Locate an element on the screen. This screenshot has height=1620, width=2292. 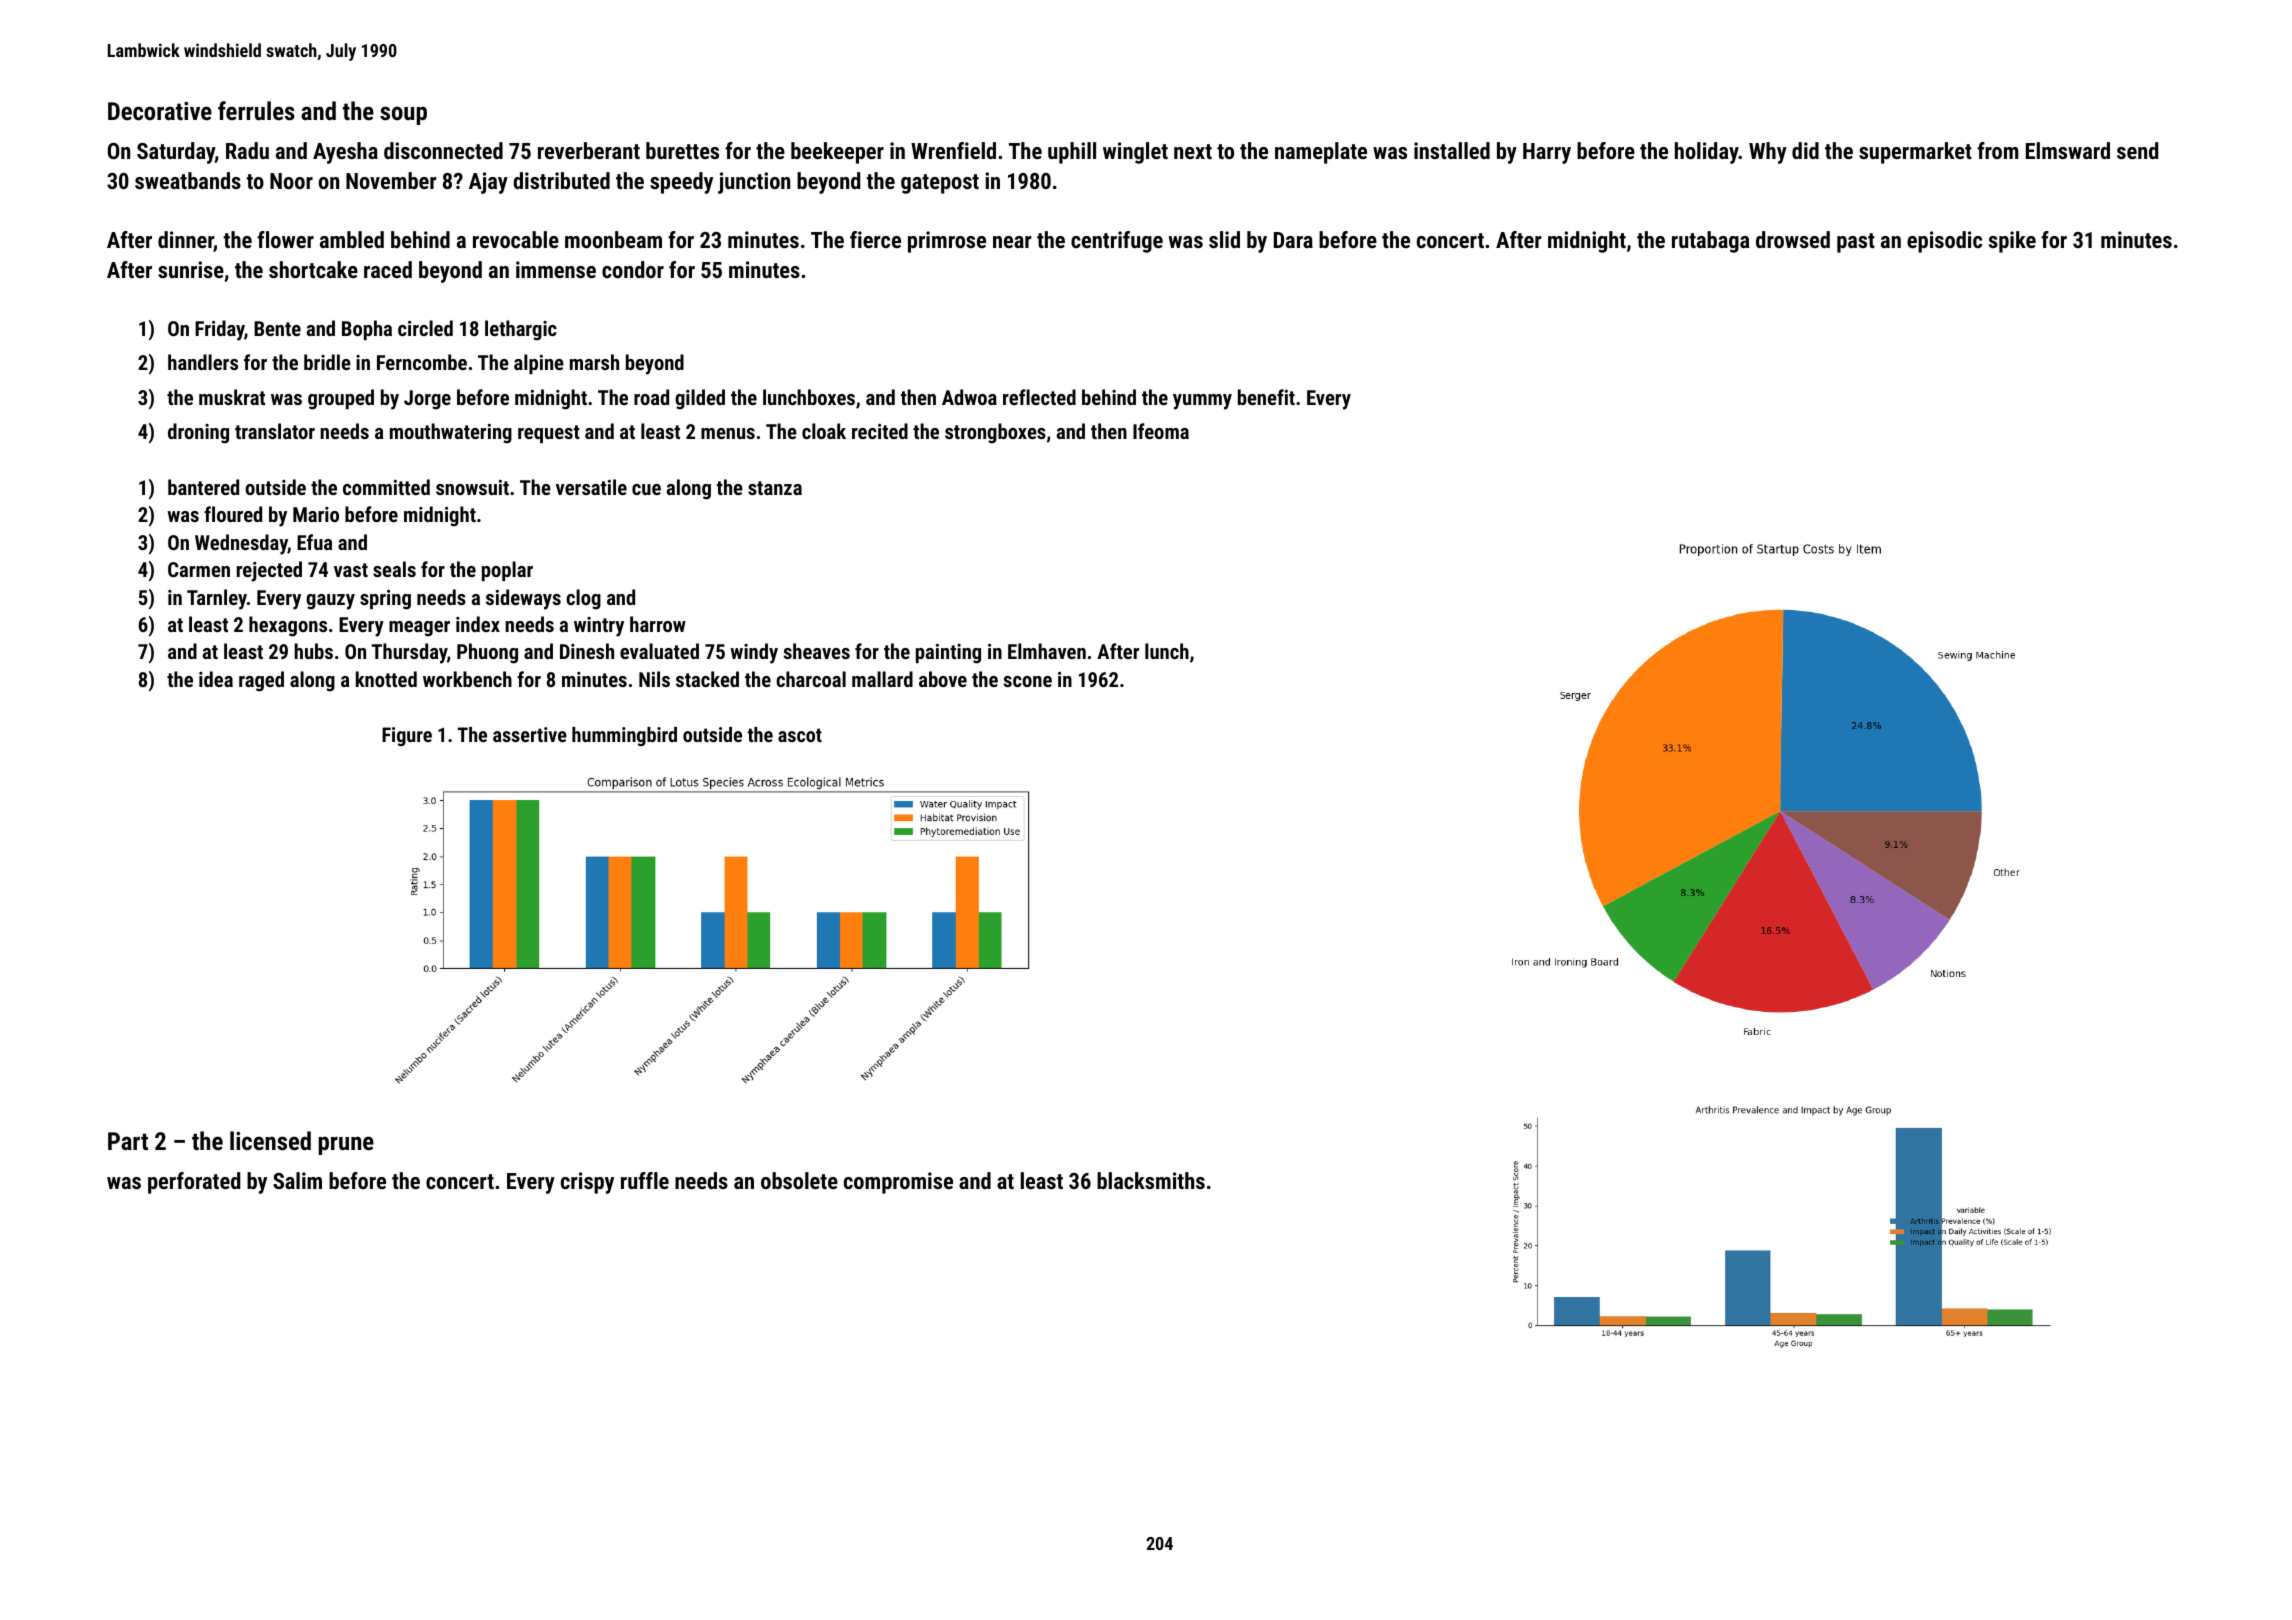
ascot is located at coordinates (800, 735).
